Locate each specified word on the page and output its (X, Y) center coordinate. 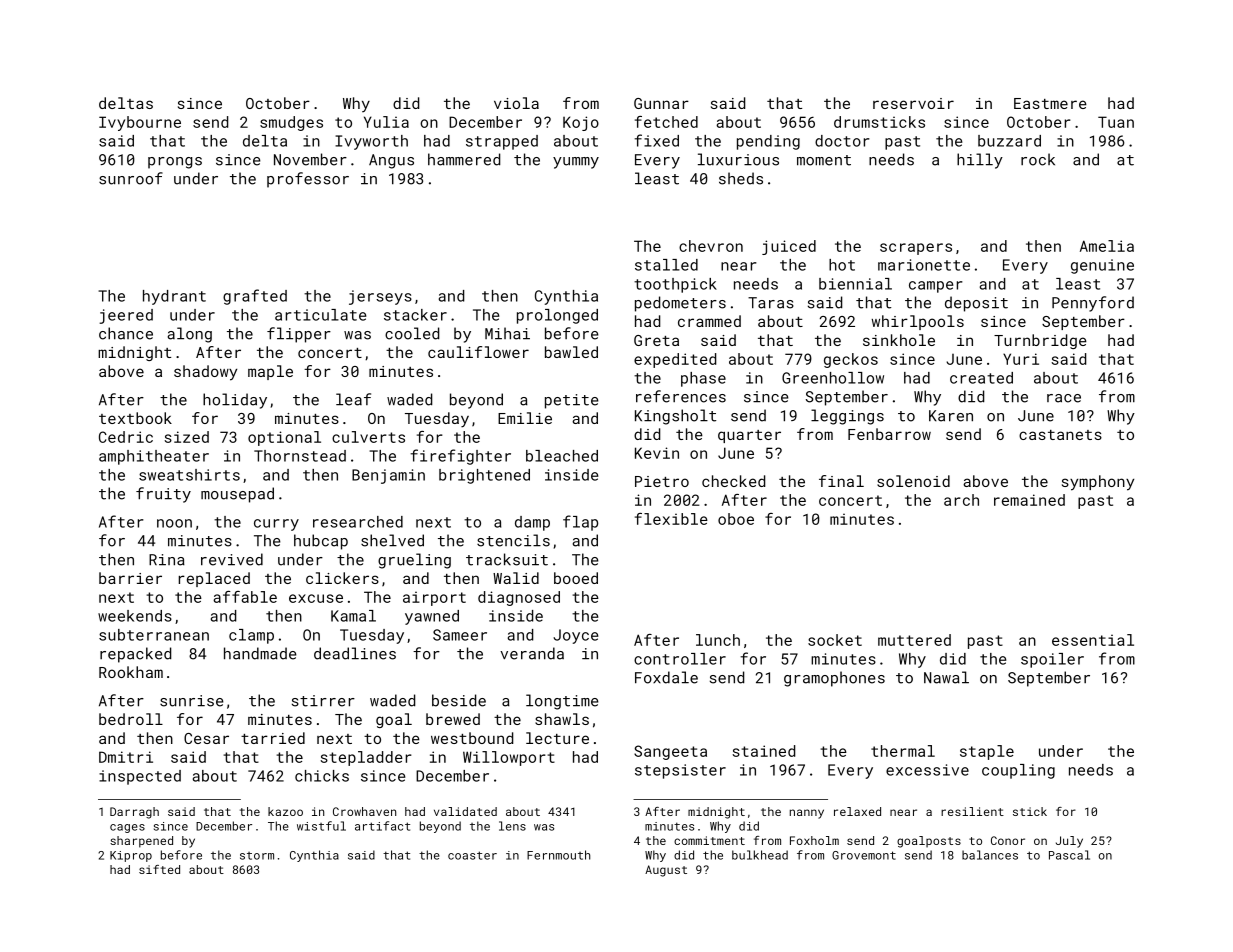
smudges (291, 123)
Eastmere (1050, 103)
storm (257, 856)
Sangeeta (670, 752)
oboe (736, 519)
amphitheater (154, 457)
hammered (464, 159)
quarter (749, 436)
